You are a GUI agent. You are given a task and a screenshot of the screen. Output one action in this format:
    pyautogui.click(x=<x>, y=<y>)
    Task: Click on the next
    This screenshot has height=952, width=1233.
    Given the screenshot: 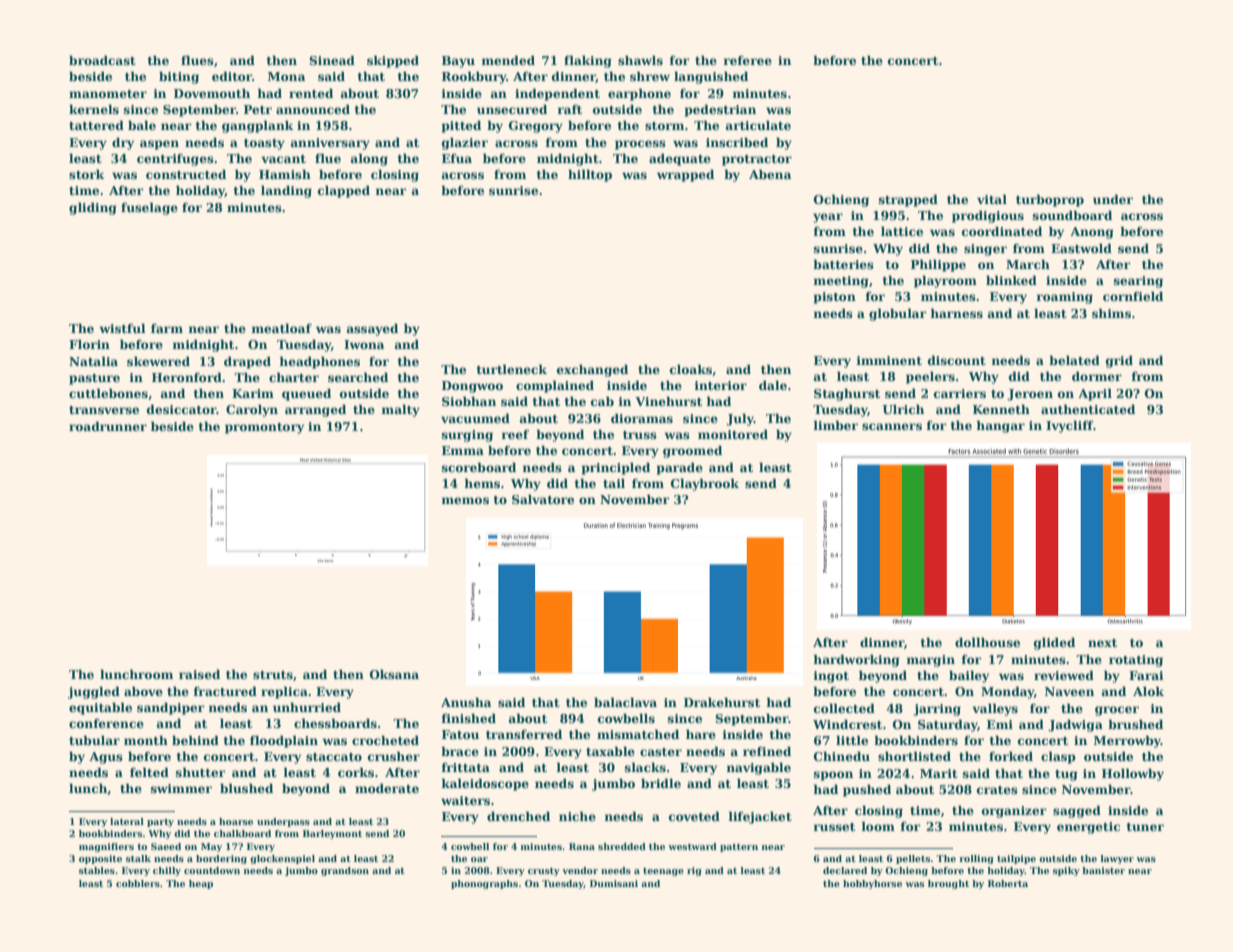 What is the action you would take?
    pyautogui.click(x=1102, y=643)
